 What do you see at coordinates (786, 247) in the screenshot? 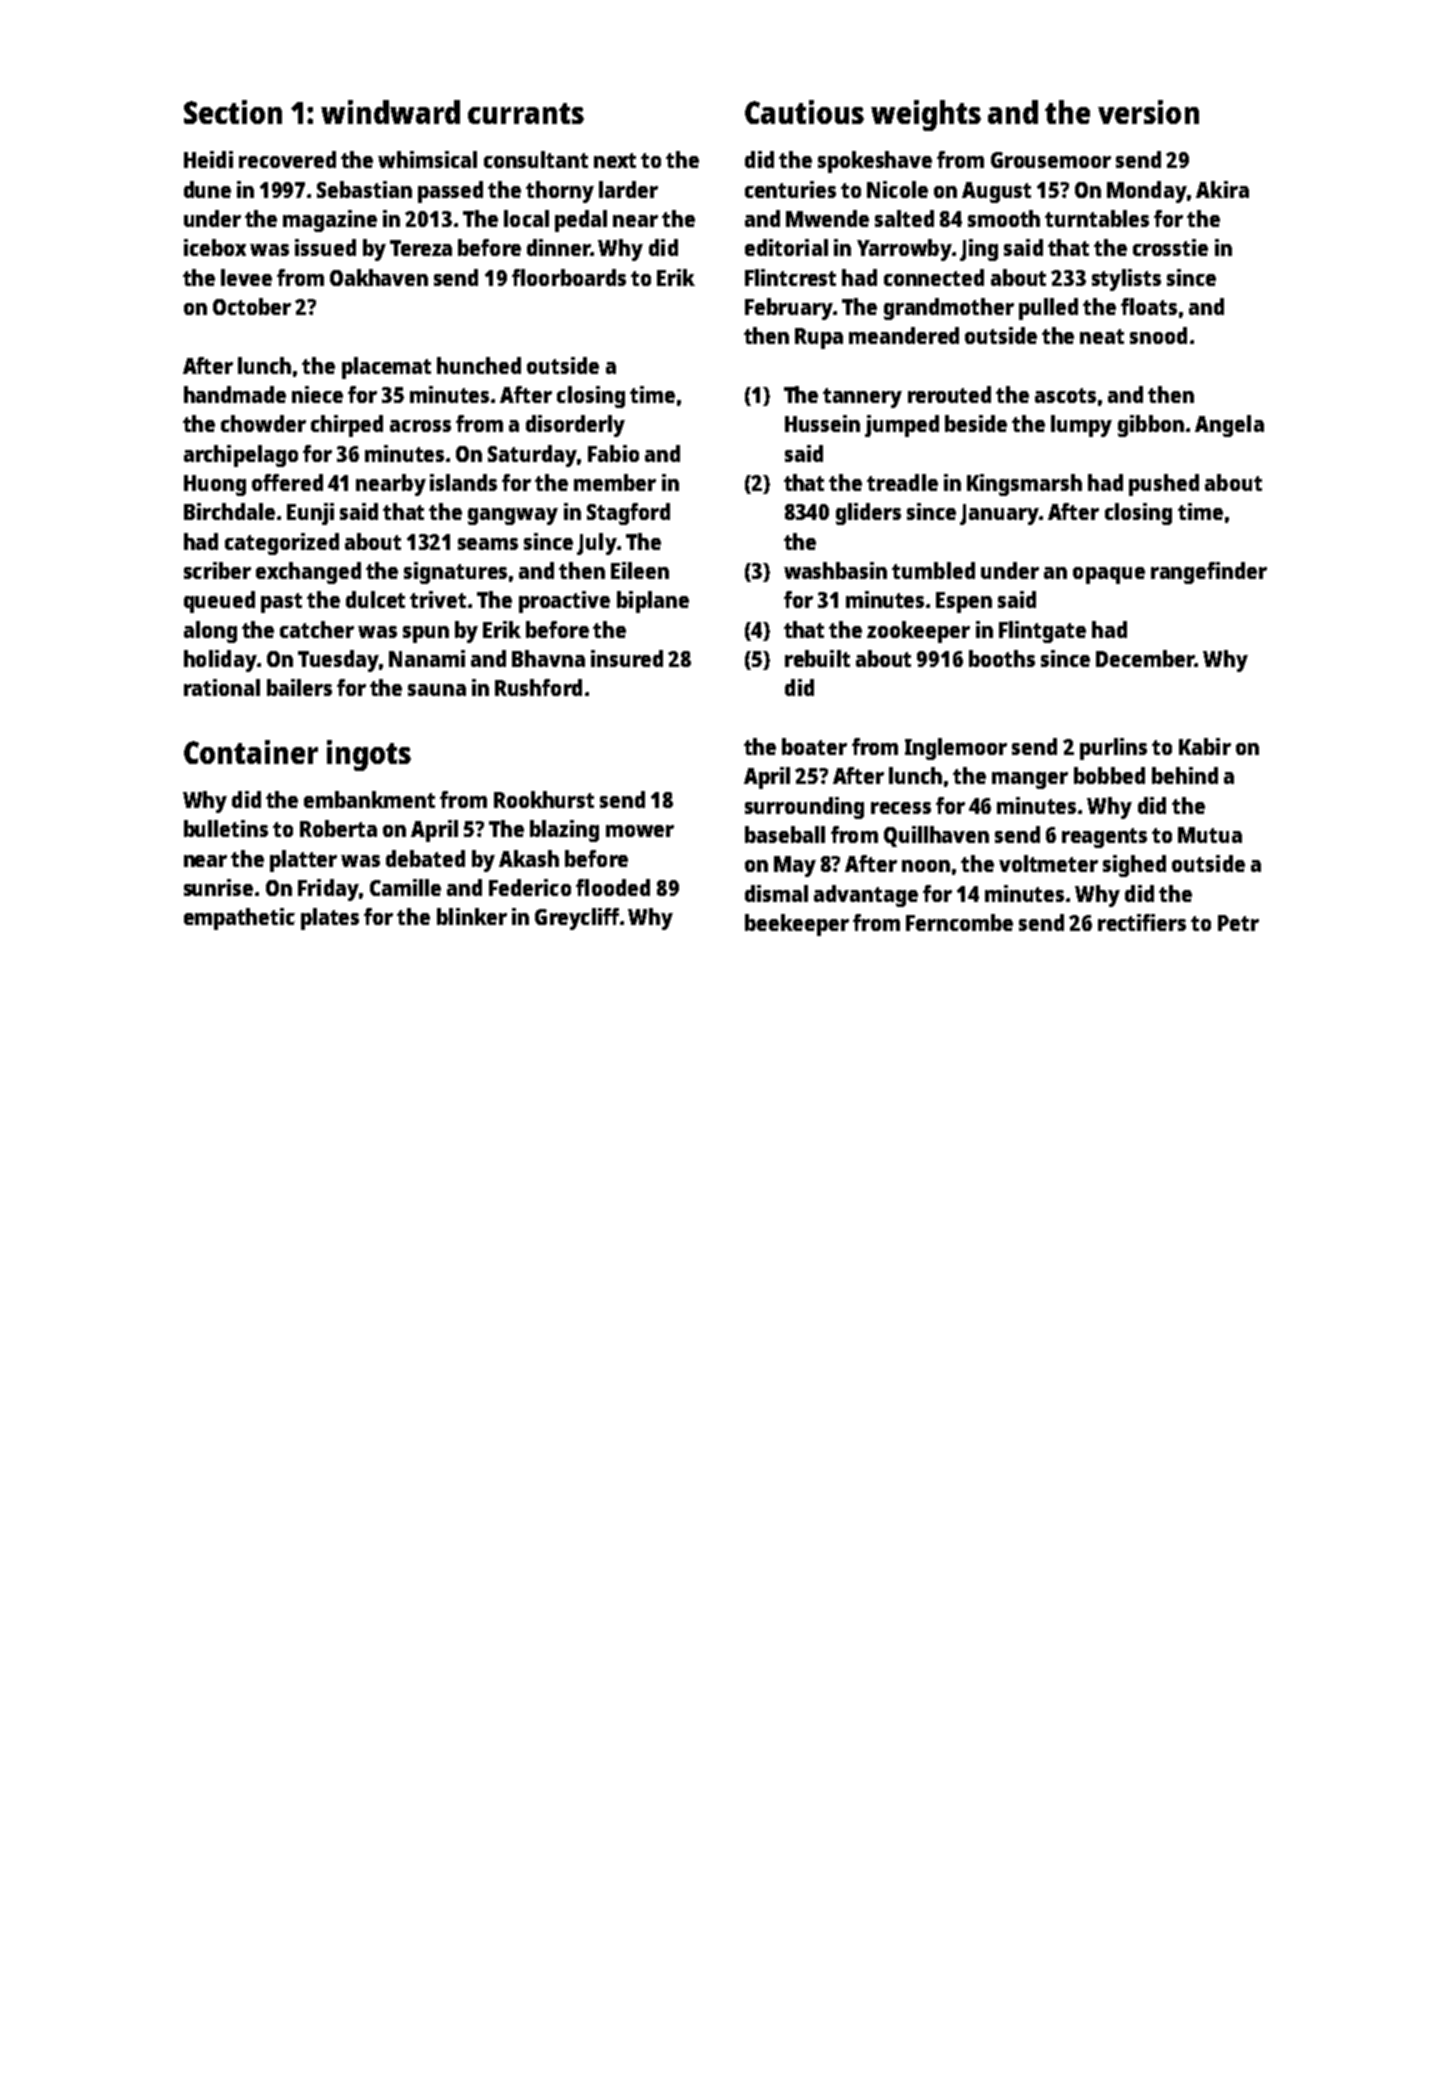
I see `editorial` at bounding box center [786, 247].
